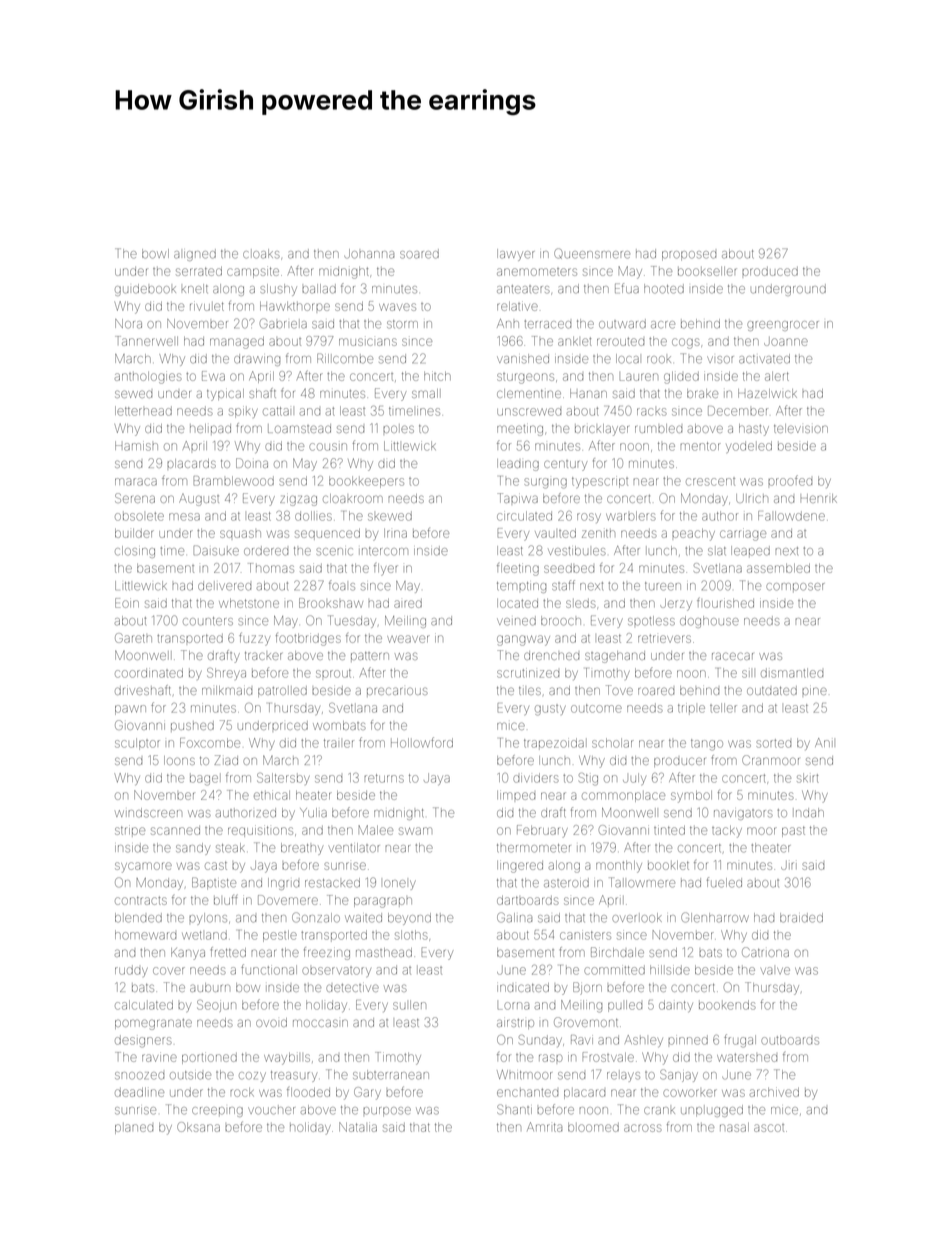 The image size is (952, 1233). I want to click on leading, so click(518, 465).
